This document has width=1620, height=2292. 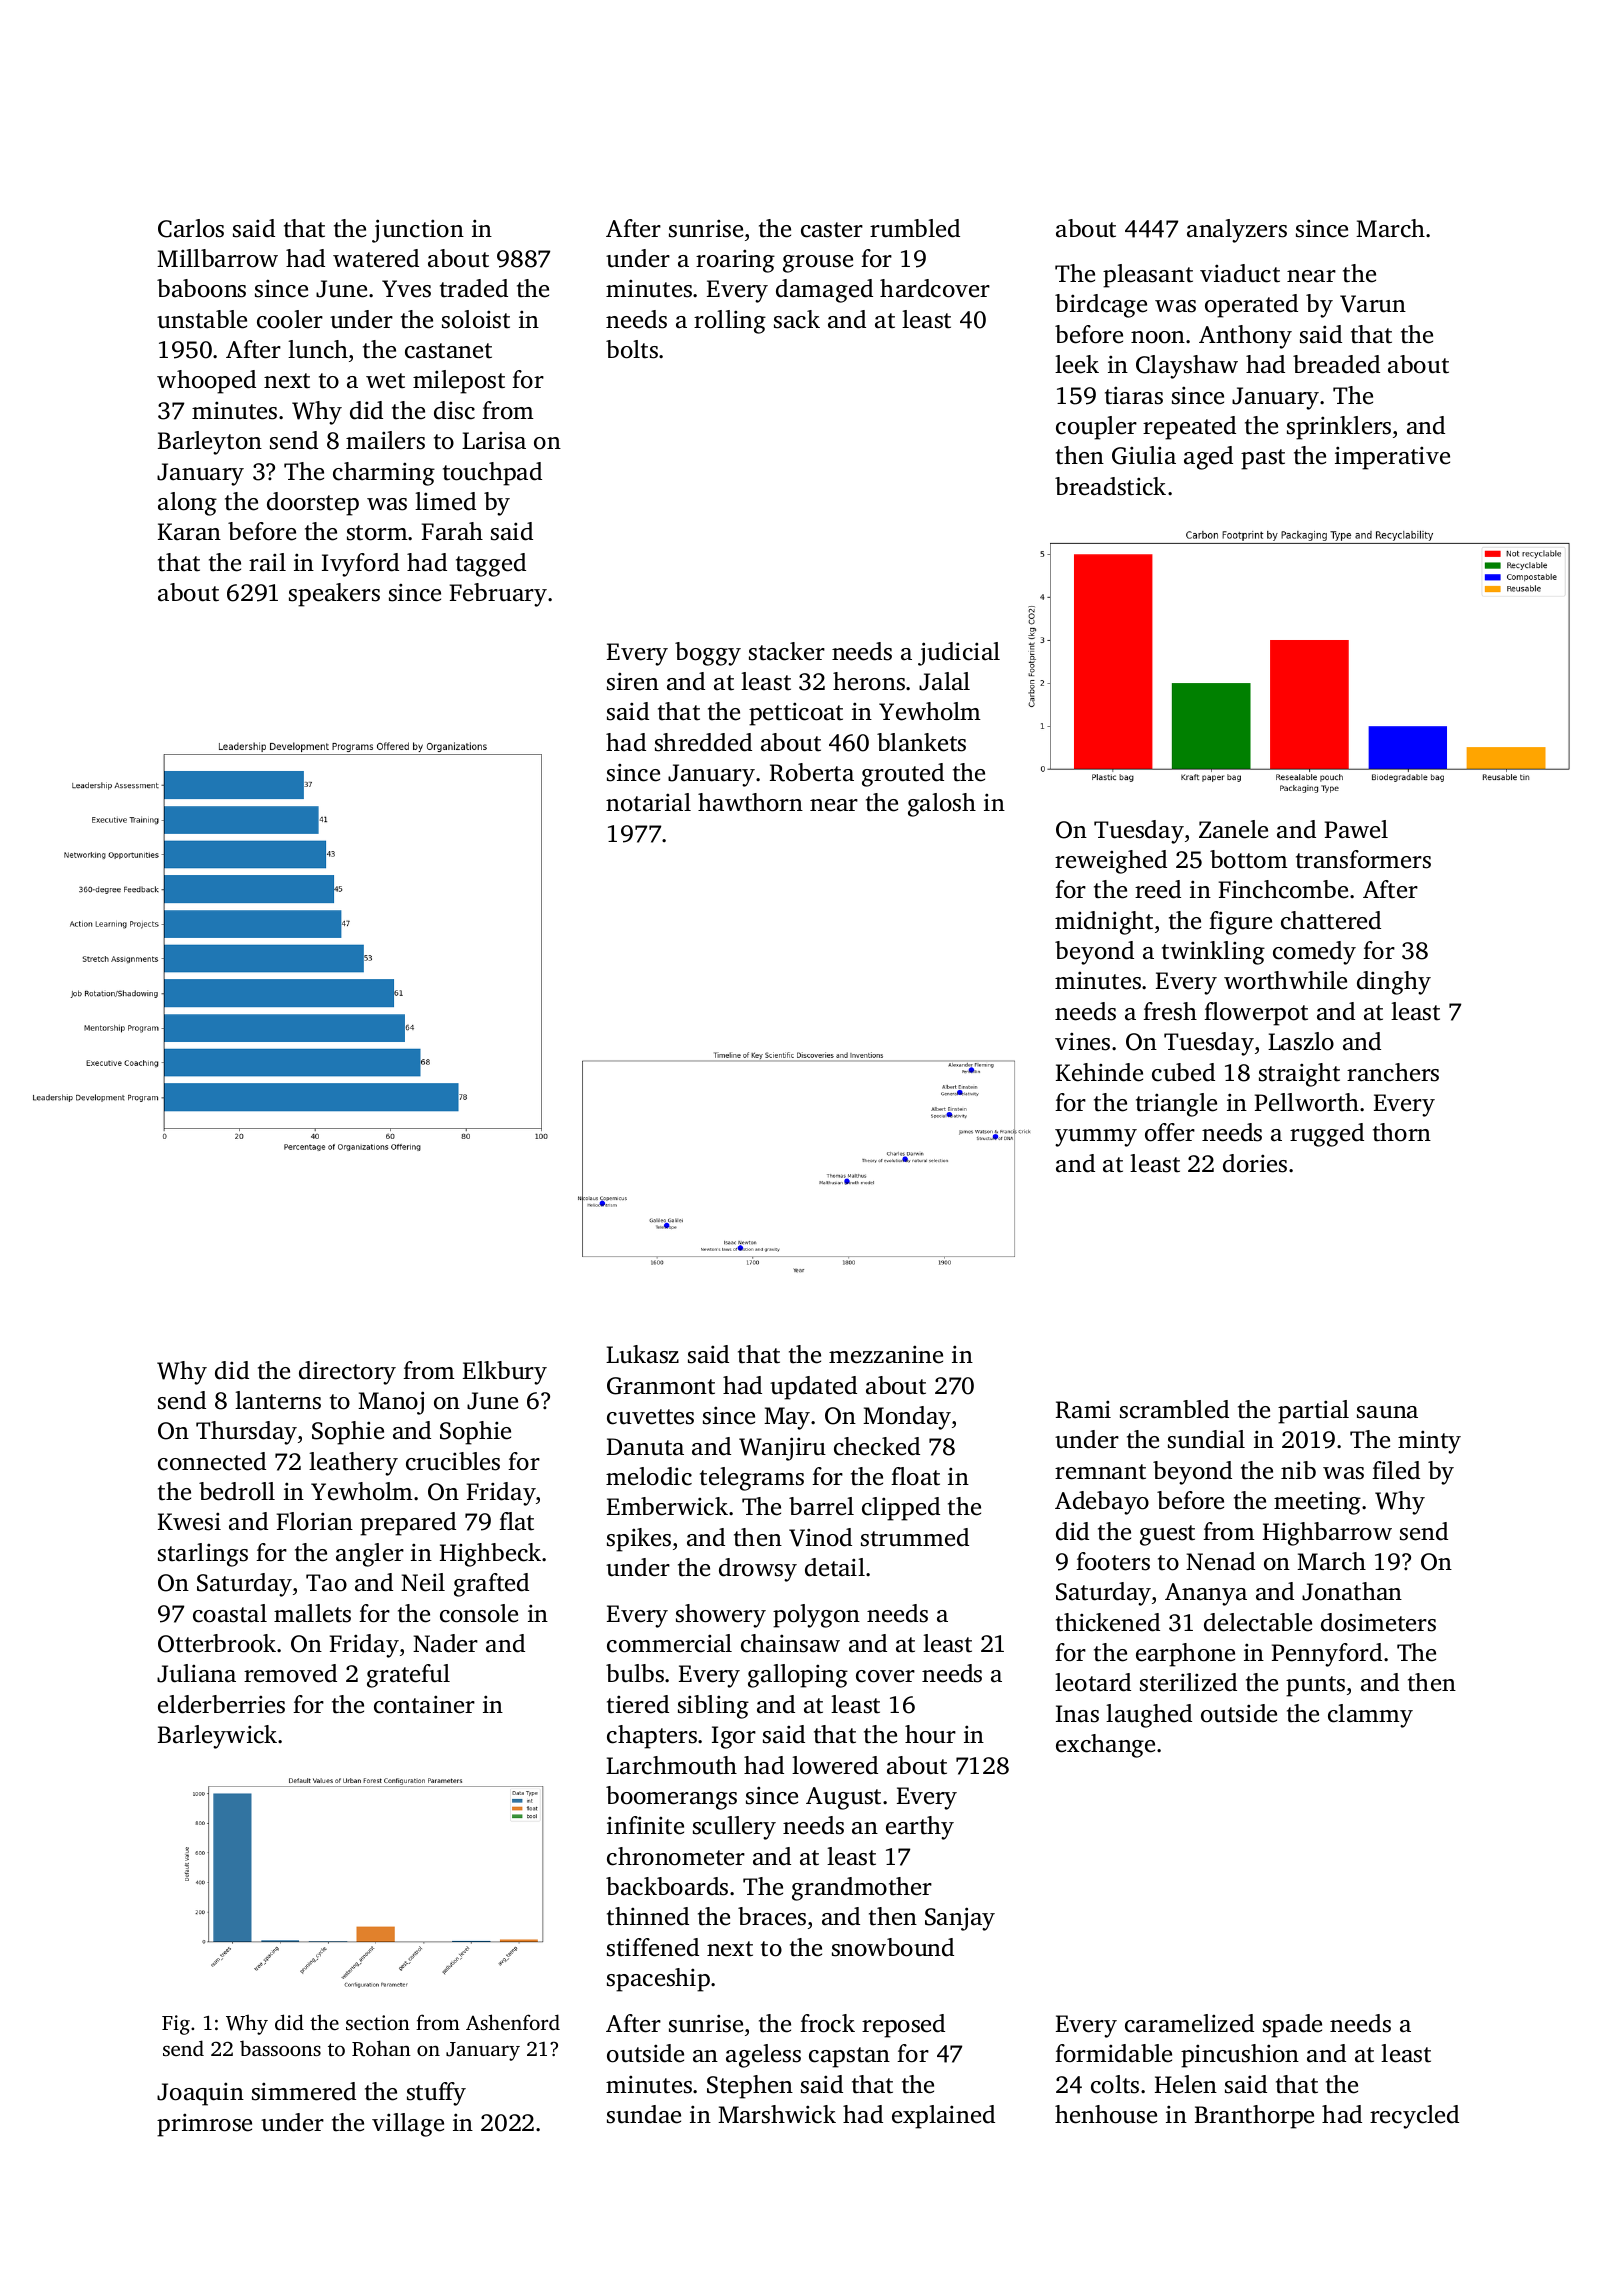 What do you see at coordinates (459, 382) in the document?
I see `milepost` at bounding box center [459, 382].
